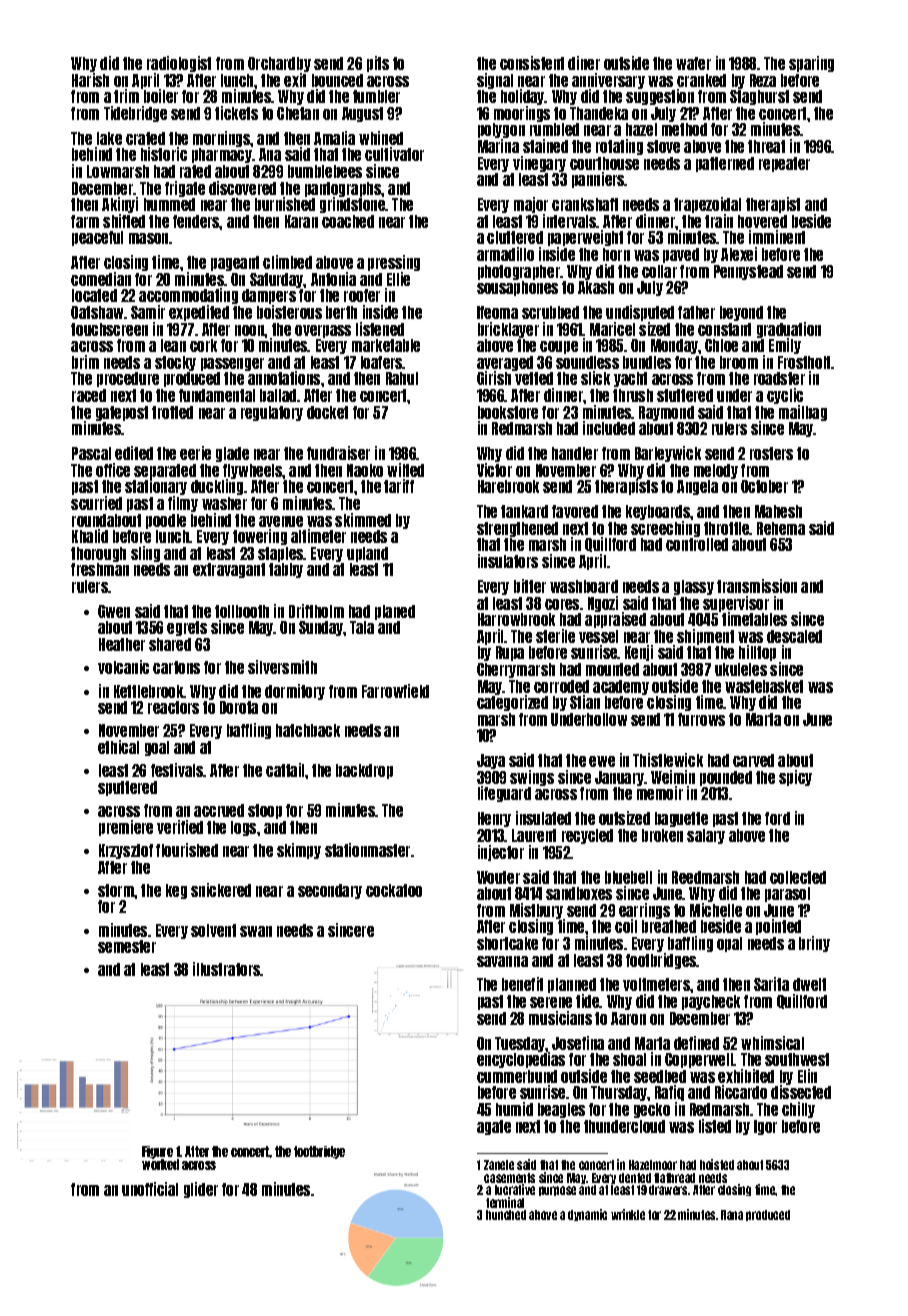 This image has width=908, height=1316. I want to click on lake, so click(109, 138).
